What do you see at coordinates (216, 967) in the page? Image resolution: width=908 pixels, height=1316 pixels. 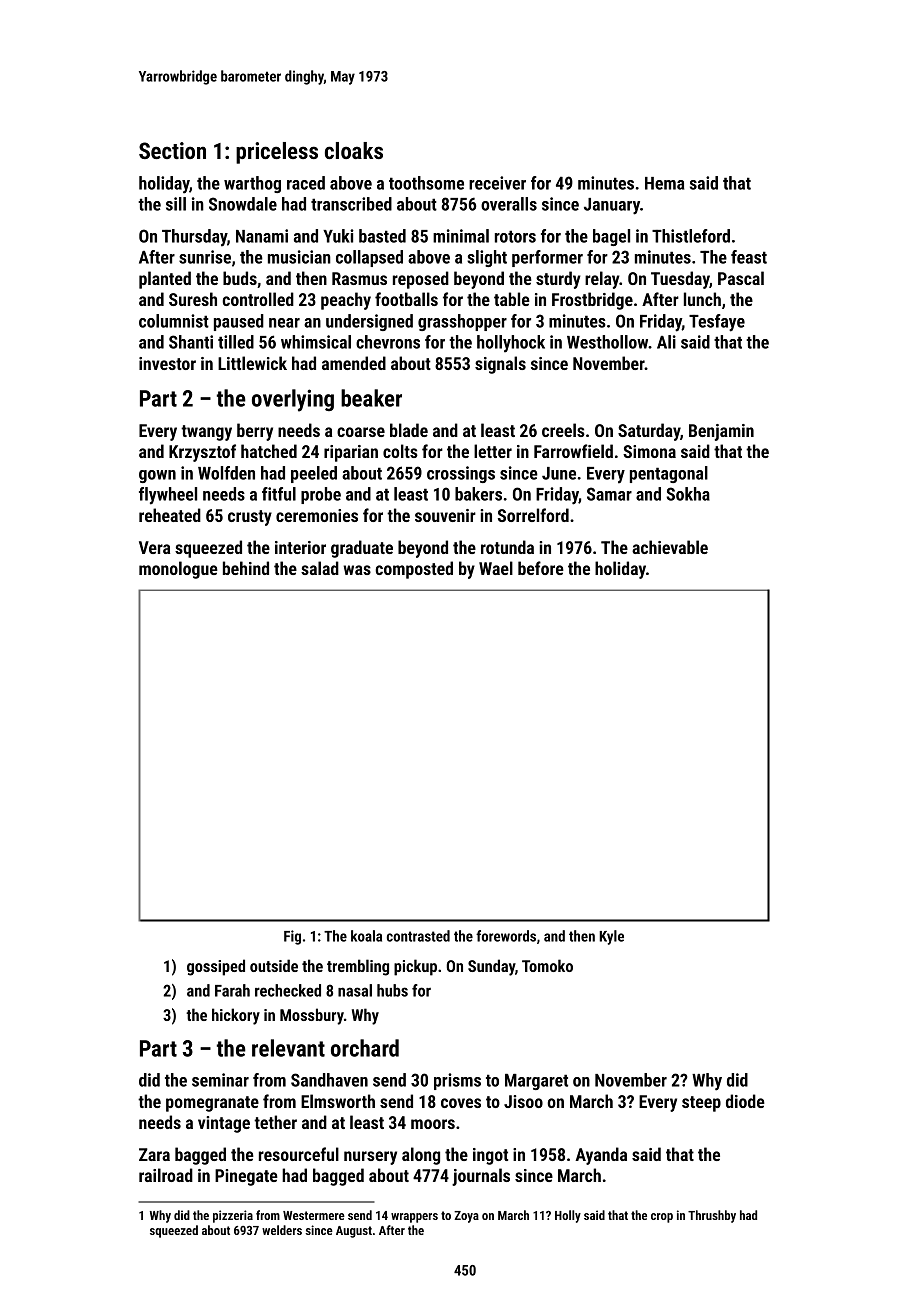 I see `gossiped` at bounding box center [216, 967].
